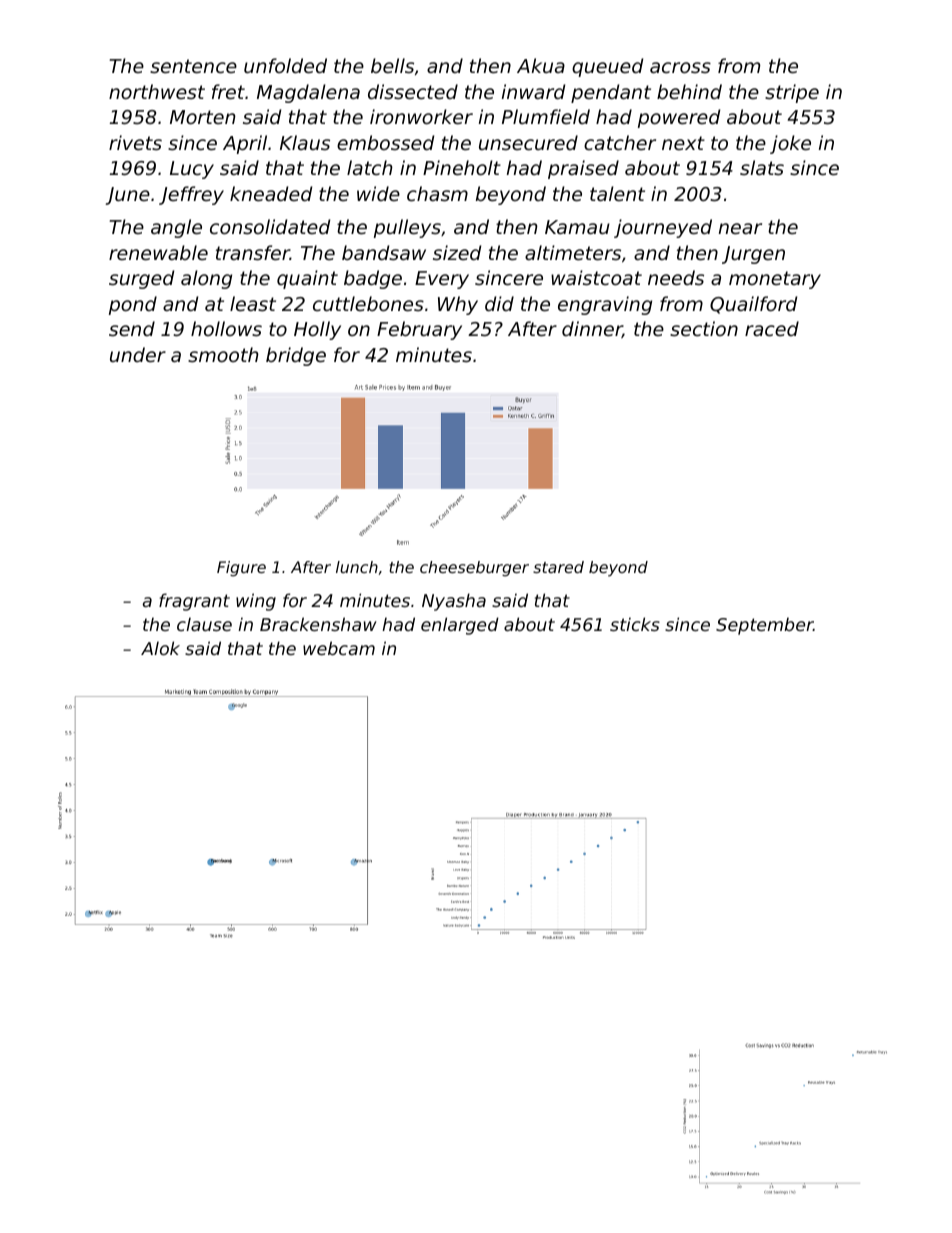  Describe the element at coordinates (533, 91) in the screenshot. I see `inward` at that location.
